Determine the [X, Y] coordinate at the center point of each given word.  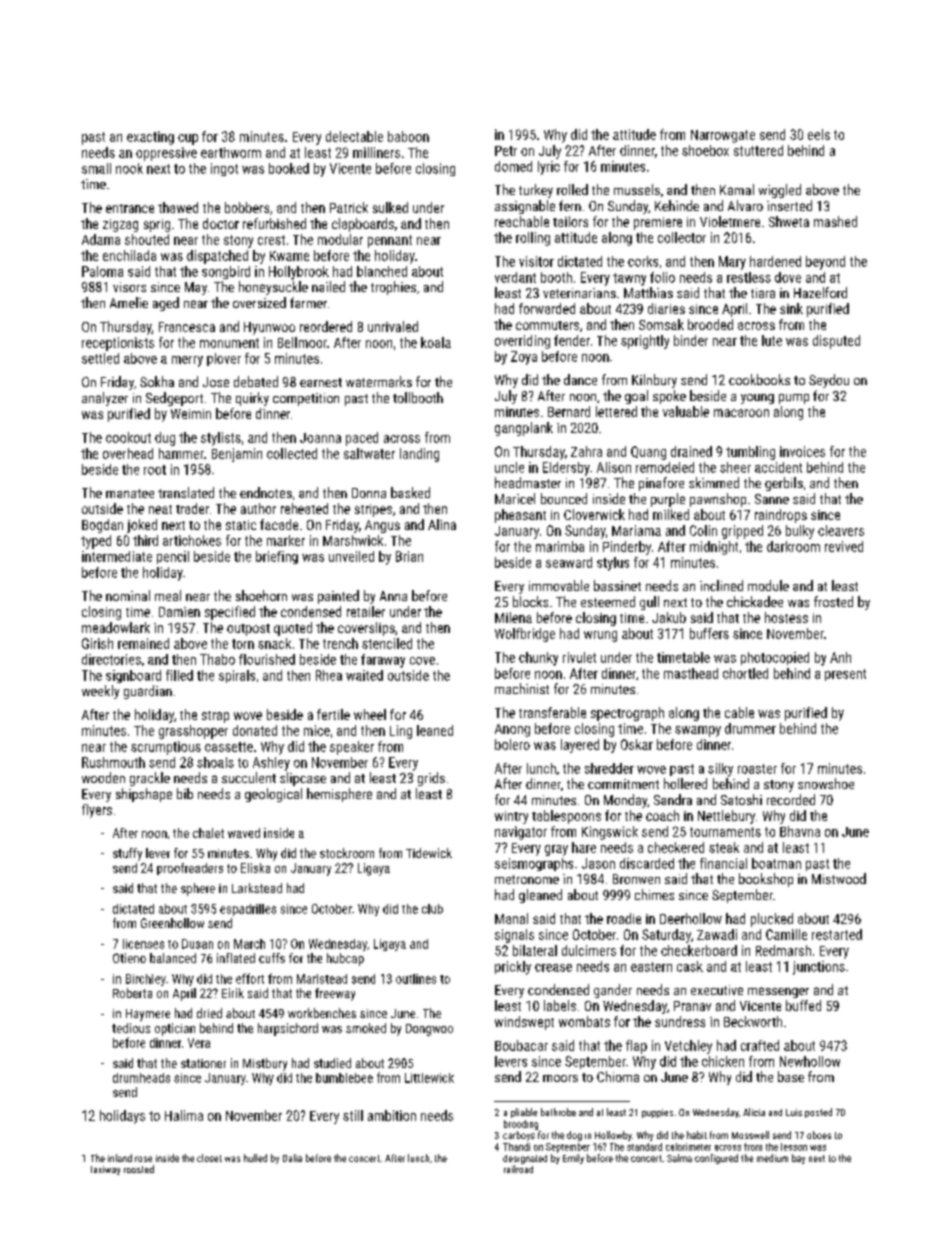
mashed [835, 221]
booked [289, 168]
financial [723, 863]
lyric [549, 168]
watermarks [379, 381]
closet [209, 1158]
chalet [208, 833]
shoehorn [261, 595]
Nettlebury [726, 817]
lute [772, 340]
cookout [128, 437]
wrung [600, 636]
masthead [691, 673]
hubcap [345, 959]
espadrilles [248, 910]
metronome [527, 879]
